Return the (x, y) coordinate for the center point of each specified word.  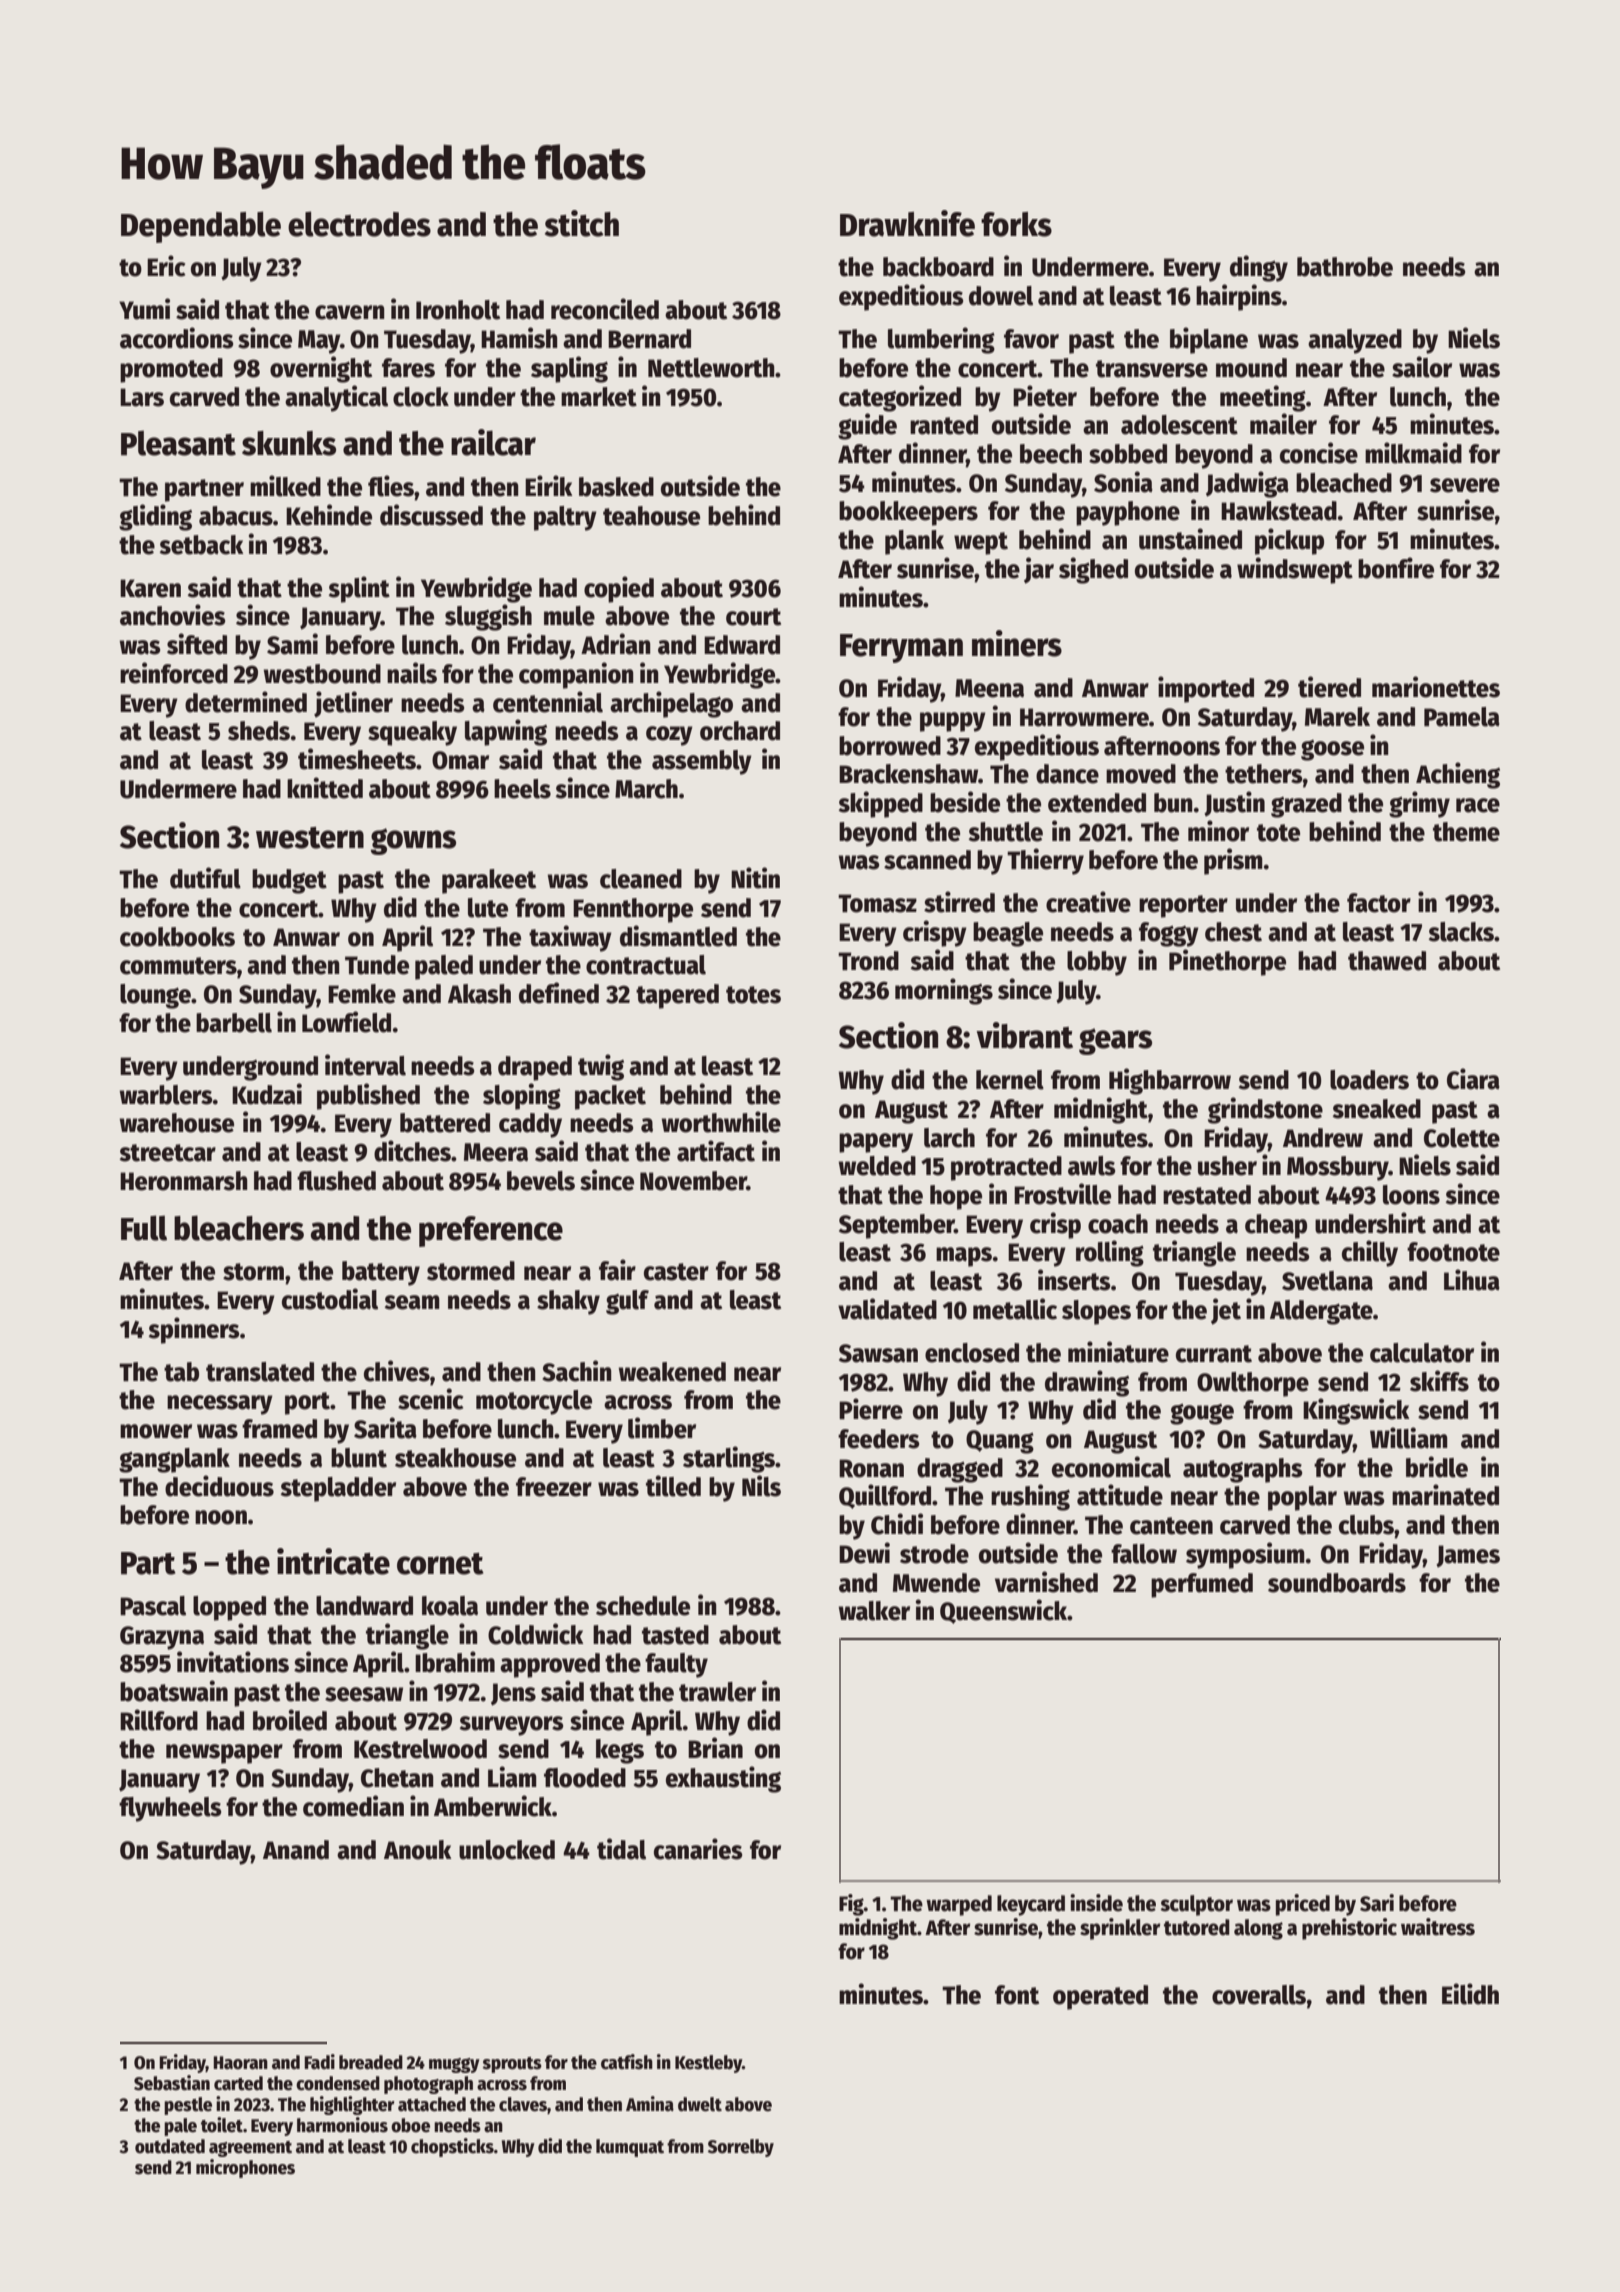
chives (397, 1371)
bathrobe (1345, 267)
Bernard (649, 339)
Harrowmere (1084, 717)
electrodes (359, 224)
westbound (322, 674)
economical (1111, 1467)
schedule (643, 1606)
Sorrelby (741, 2148)
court (753, 617)
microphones (245, 2168)
